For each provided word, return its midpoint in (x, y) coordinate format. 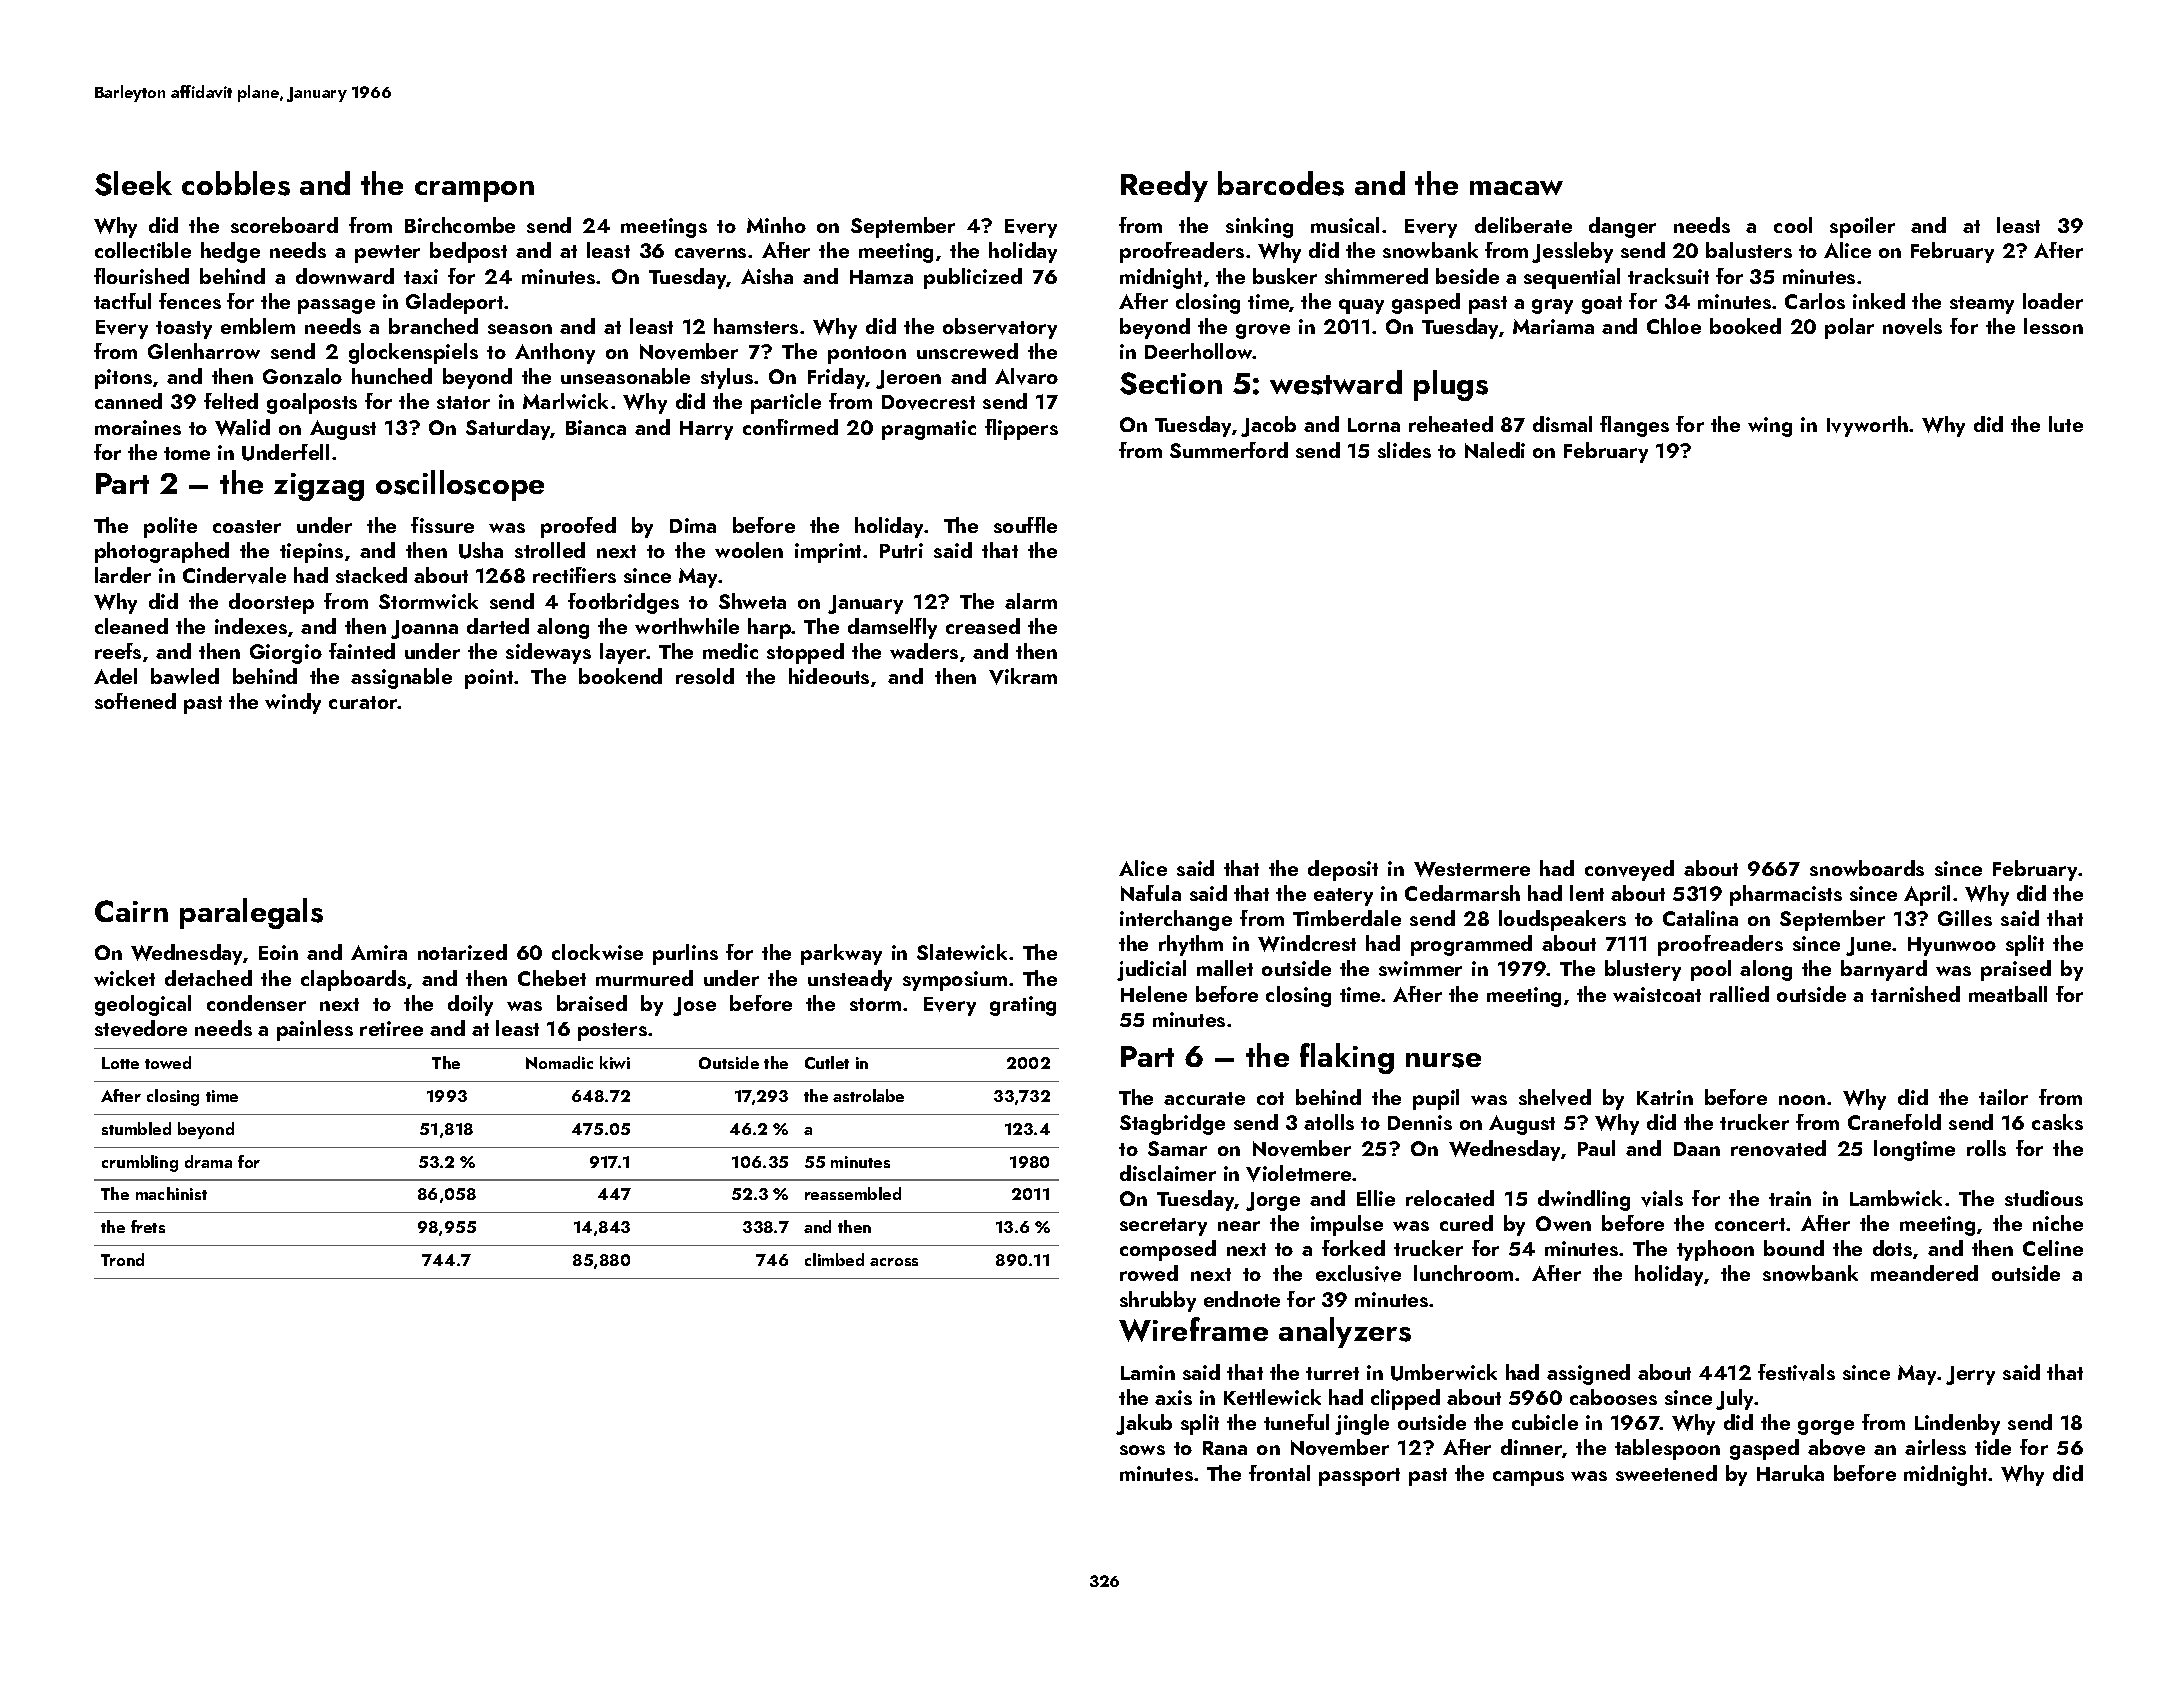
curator (363, 702)
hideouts (829, 676)
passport (1359, 1477)
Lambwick (1896, 1198)
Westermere (1472, 869)
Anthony (555, 353)
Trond (122, 1259)
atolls (1329, 1122)
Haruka (1790, 1473)
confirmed (790, 427)
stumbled (136, 1128)
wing (1770, 427)
